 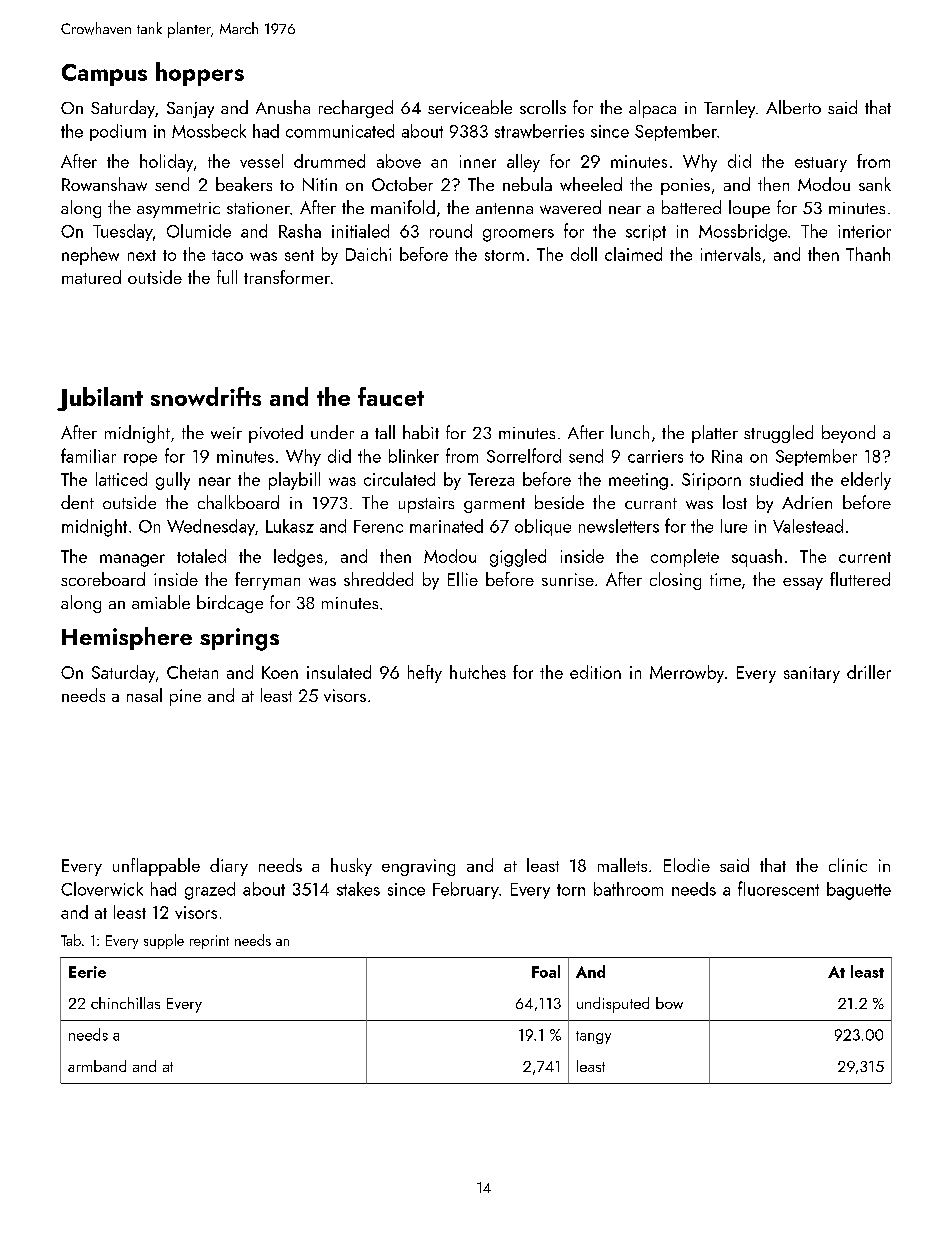 I want to click on reprint, so click(x=209, y=942).
